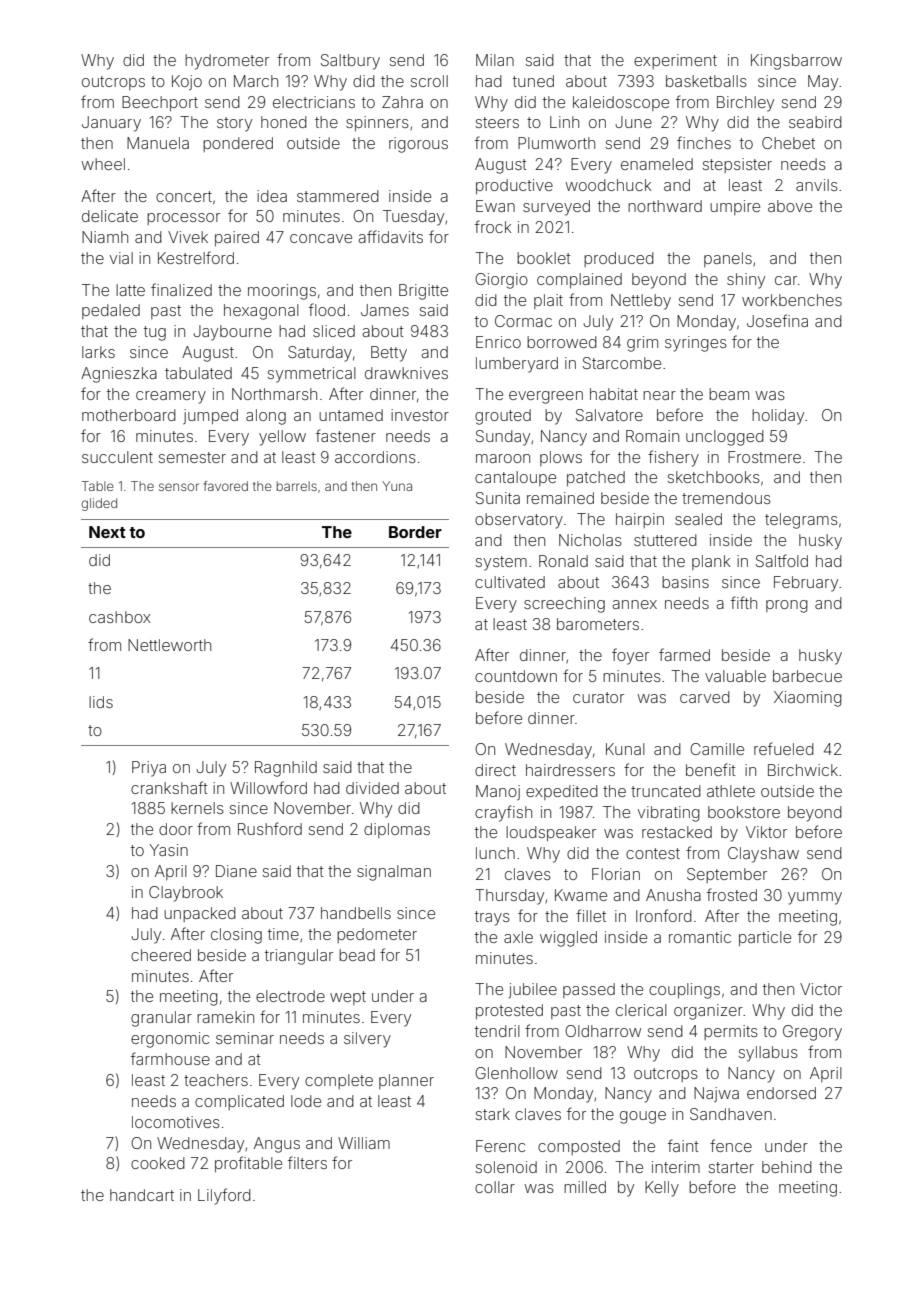 This screenshot has height=1308, width=924. Describe the element at coordinates (815, 898) in the screenshot. I see `yummy` at that location.
